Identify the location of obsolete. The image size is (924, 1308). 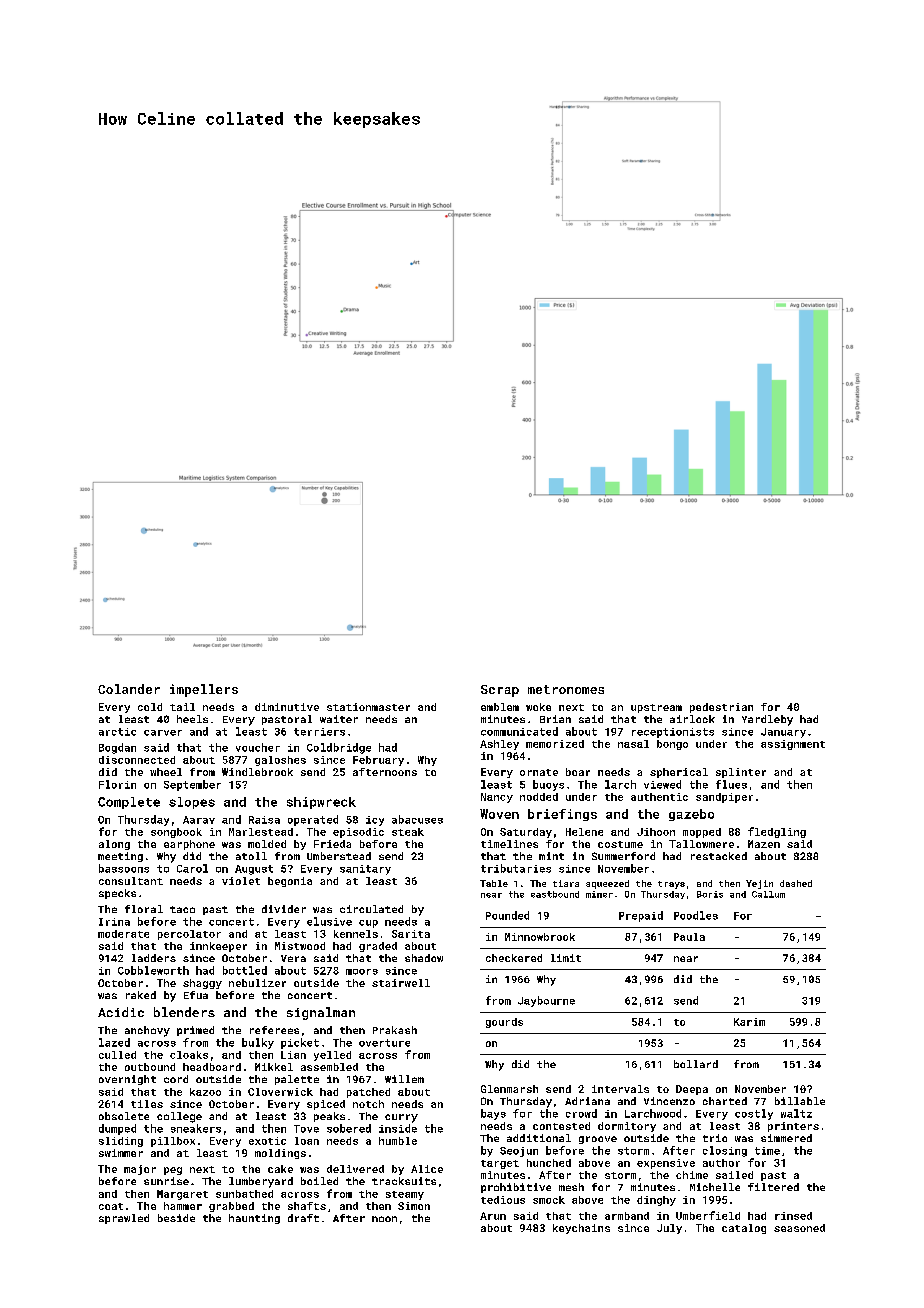
(124, 1116).
